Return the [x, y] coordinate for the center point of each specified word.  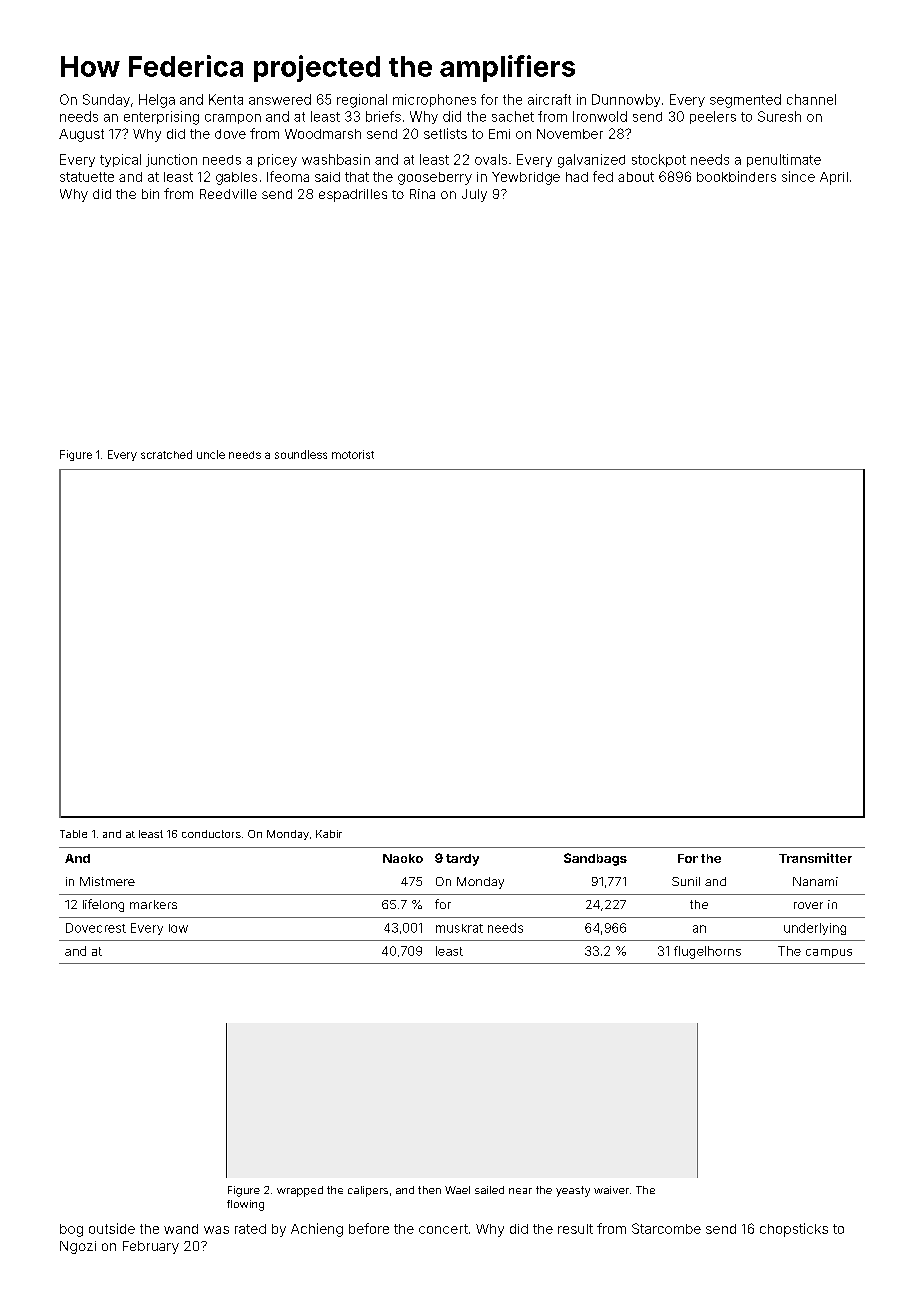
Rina [422, 194]
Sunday [106, 100]
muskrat [459, 928]
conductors [211, 834]
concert [443, 1229]
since [798, 176]
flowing [245, 1205]
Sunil [686, 881]
